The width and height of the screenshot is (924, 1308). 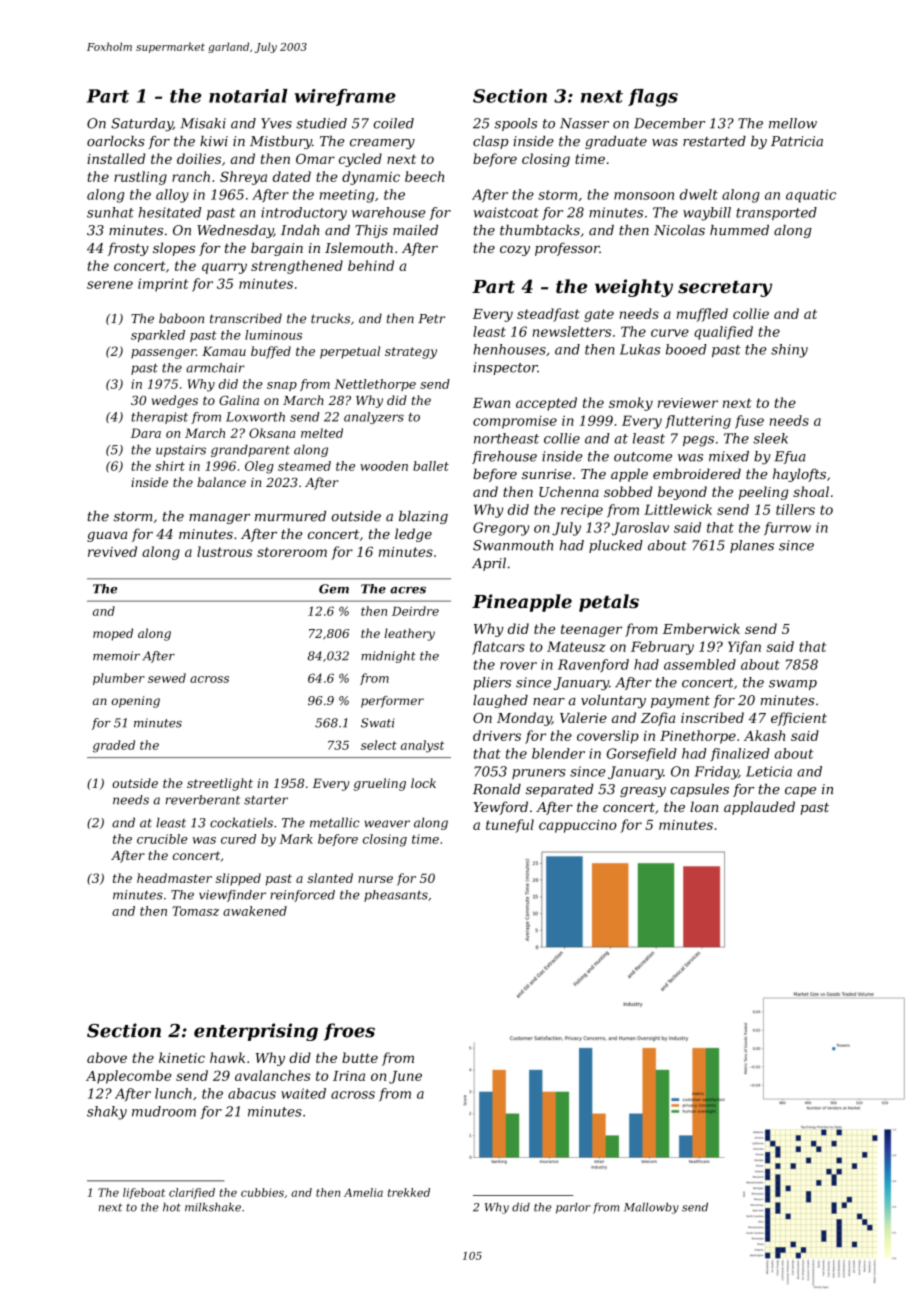 What do you see at coordinates (653, 98) in the screenshot?
I see `flags` at bounding box center [653, 98].
